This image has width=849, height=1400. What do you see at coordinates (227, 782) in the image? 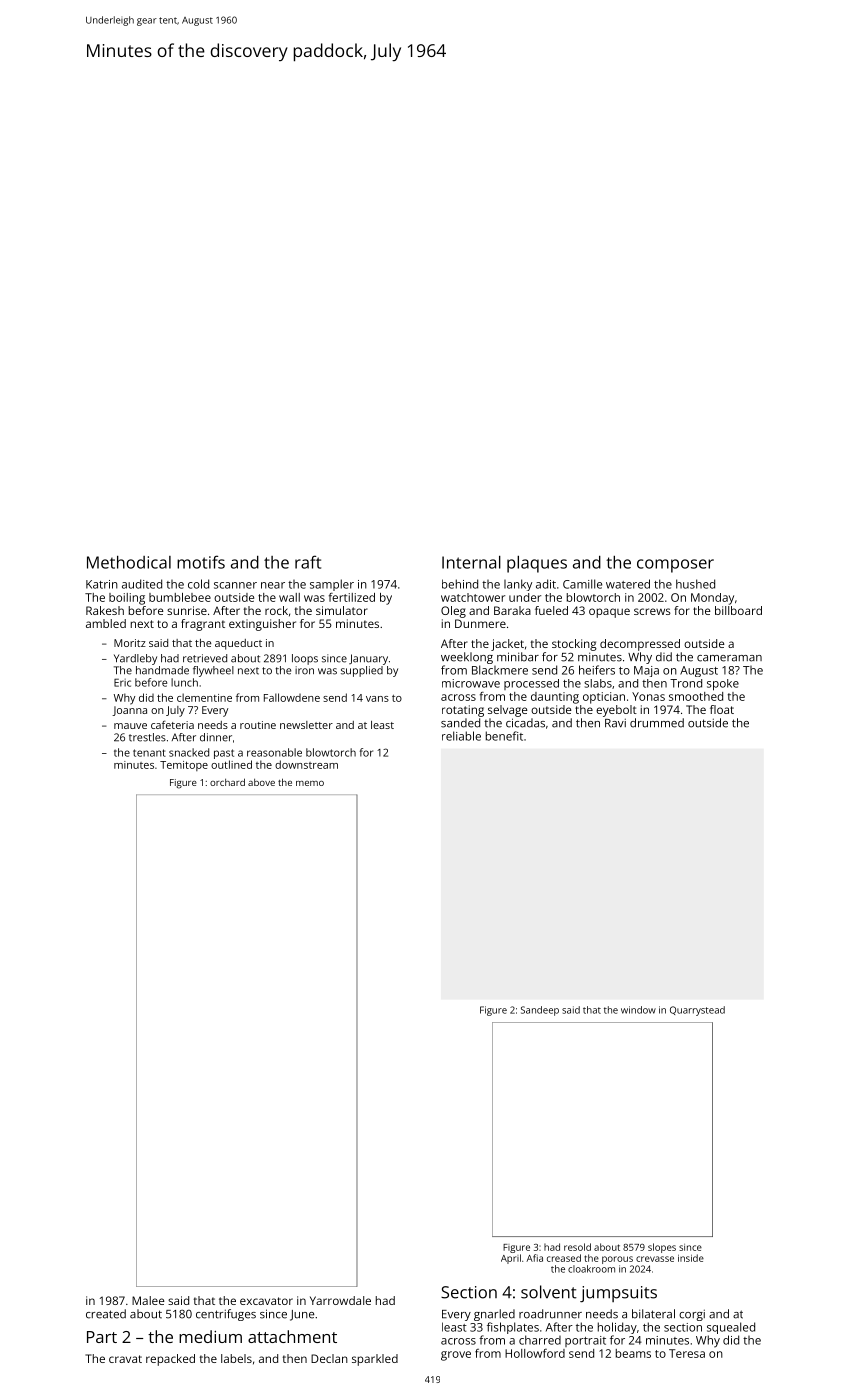
I see `orchard` at bounding box center [227, 782].
